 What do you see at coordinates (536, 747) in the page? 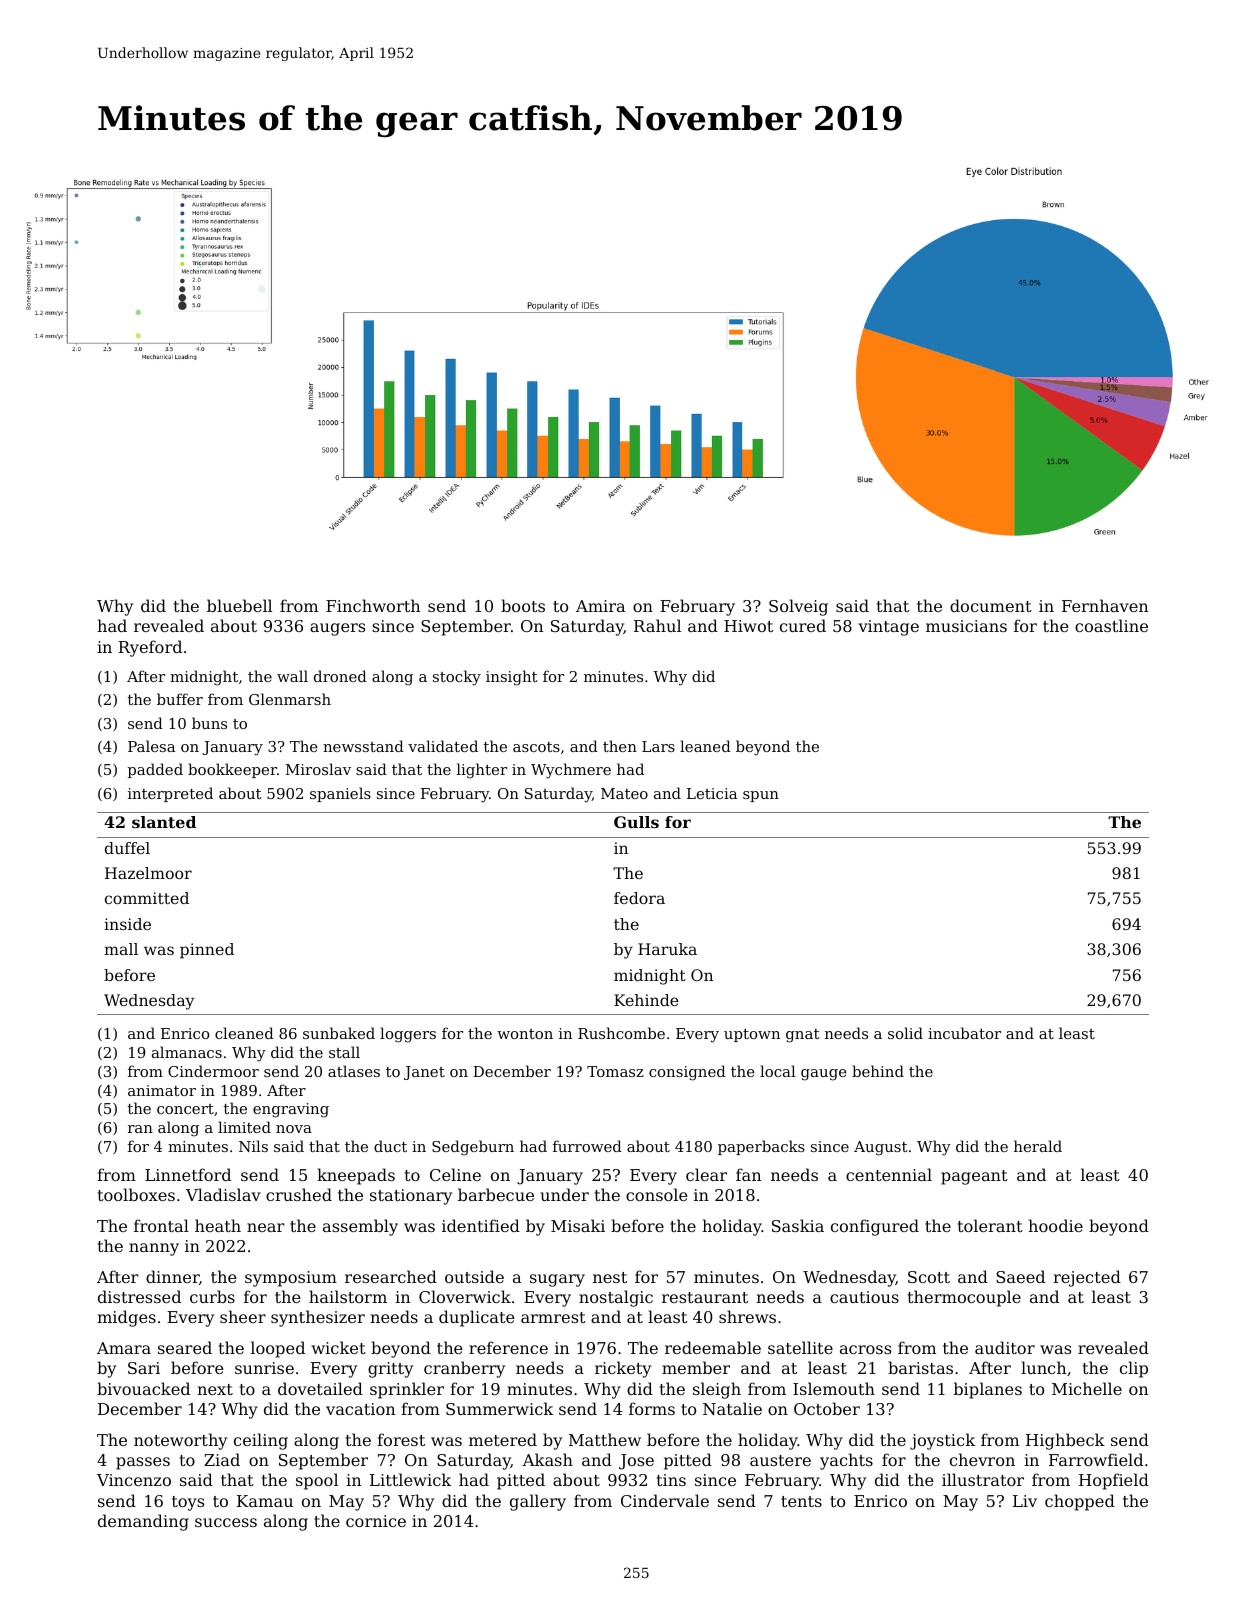
I see `ascots` at bounding box center [536, 747].
